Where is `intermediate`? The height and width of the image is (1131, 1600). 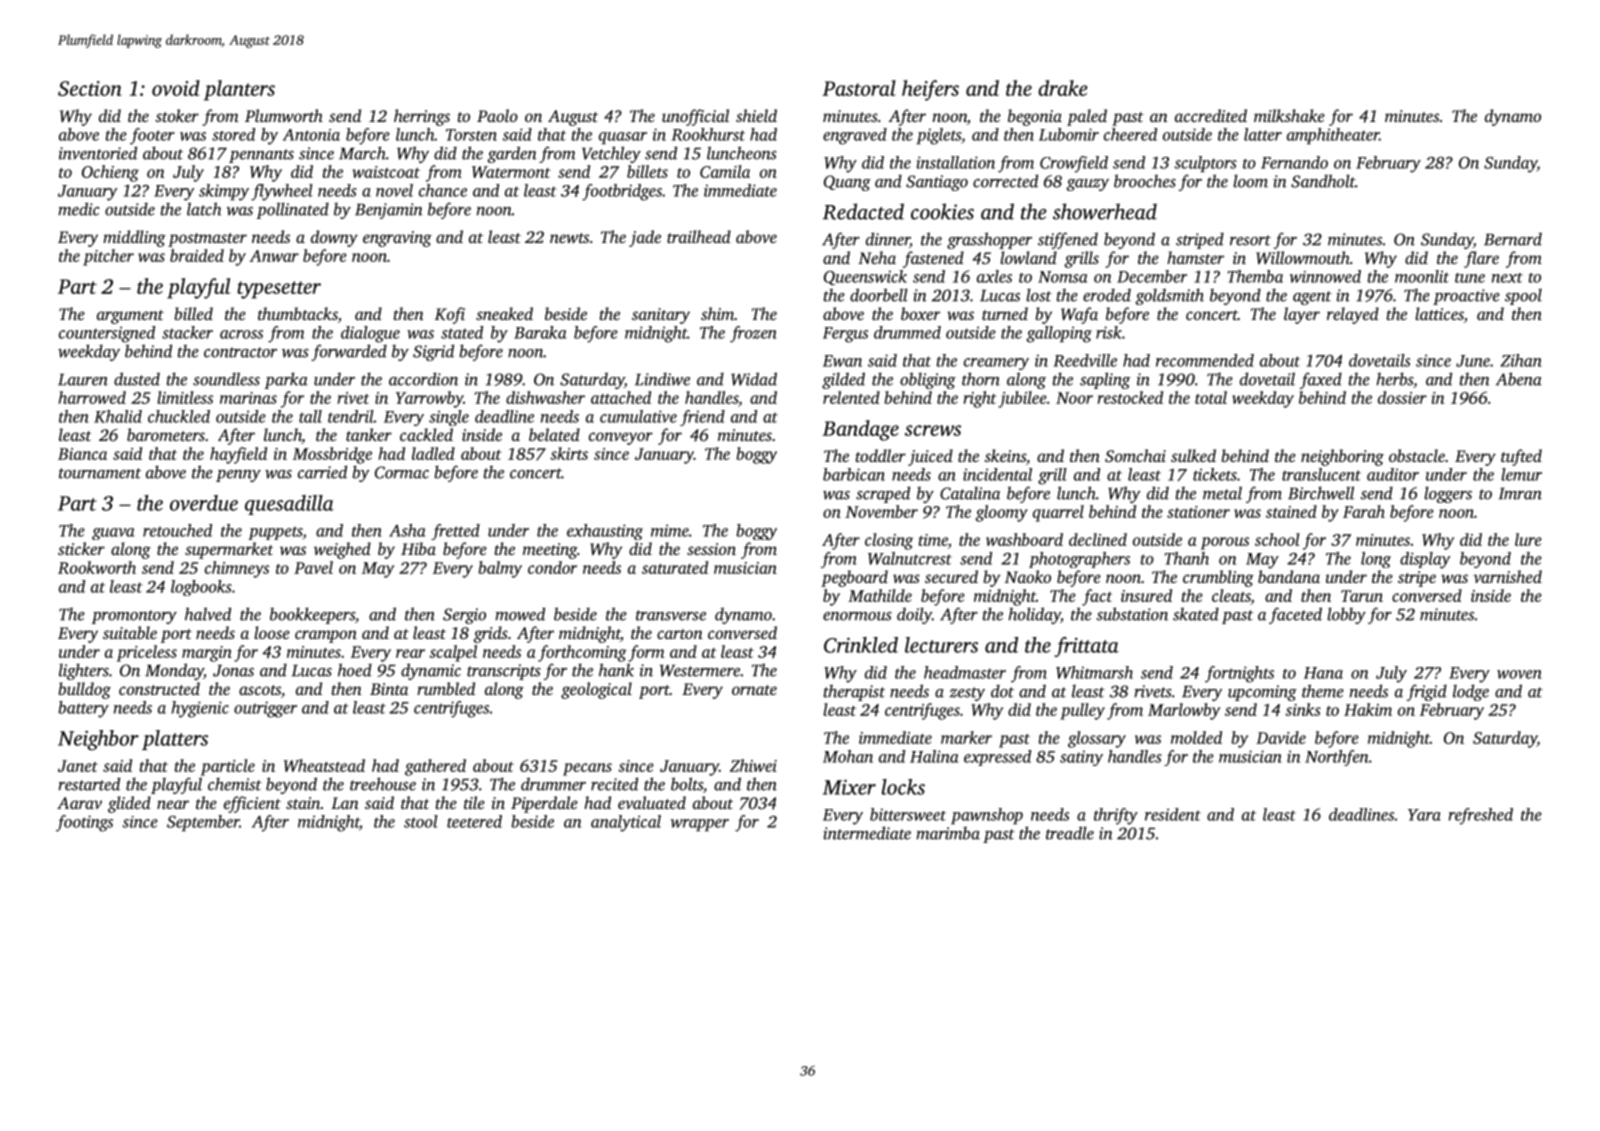
intermediate is located at coordinates (867, 833).
